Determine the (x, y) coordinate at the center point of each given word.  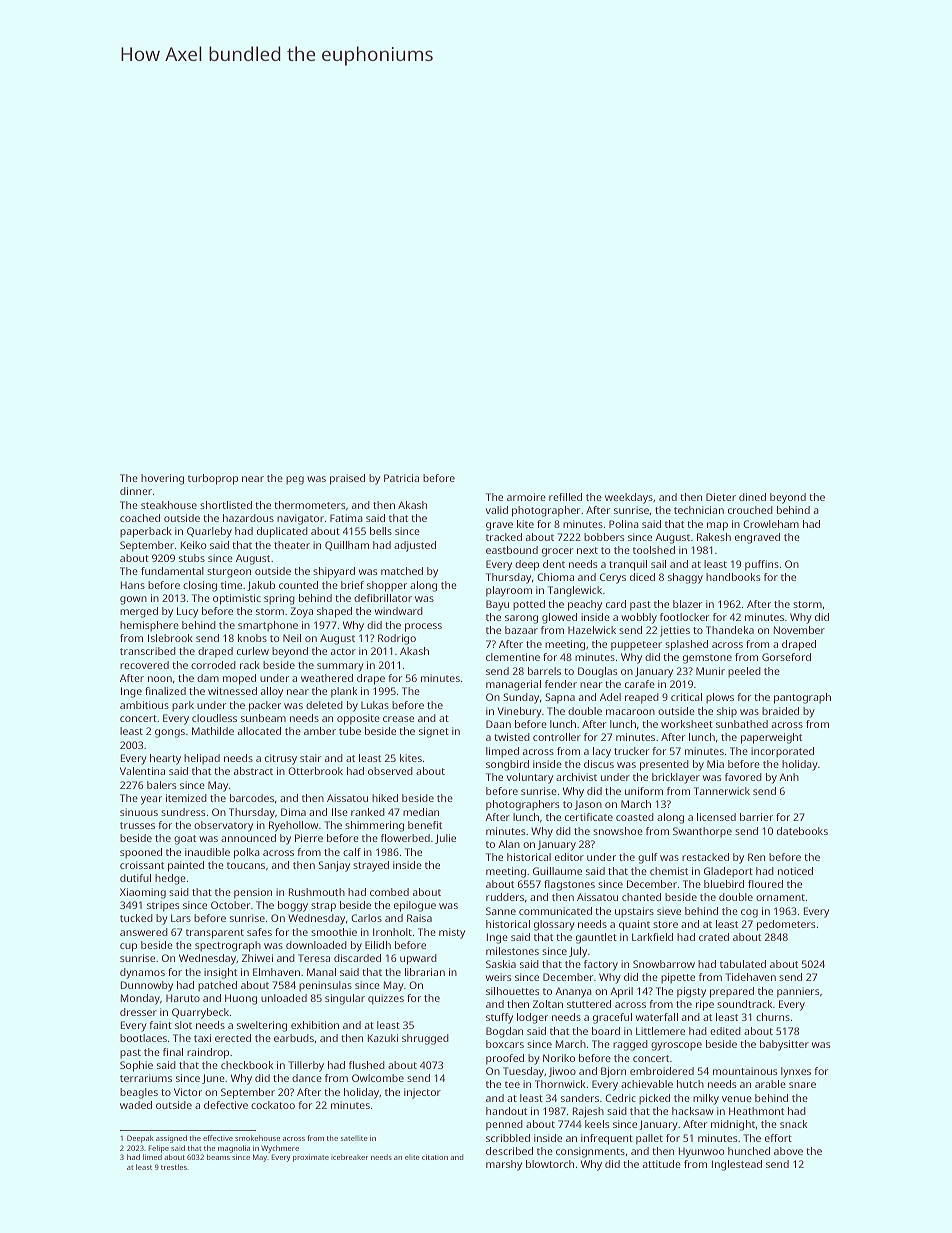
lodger (532, 1018)
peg (295, 480)
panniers (798, 992)
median (421, 812)
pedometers (786, 925)
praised (347, 479)
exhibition (315, 1025)
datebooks (802, 831)
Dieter (721, 497)
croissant (142, 865)
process (423, 627)
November (799, 630)
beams (218, 1157)
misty (452, 933)
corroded (213, 665)
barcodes (252, 798)
